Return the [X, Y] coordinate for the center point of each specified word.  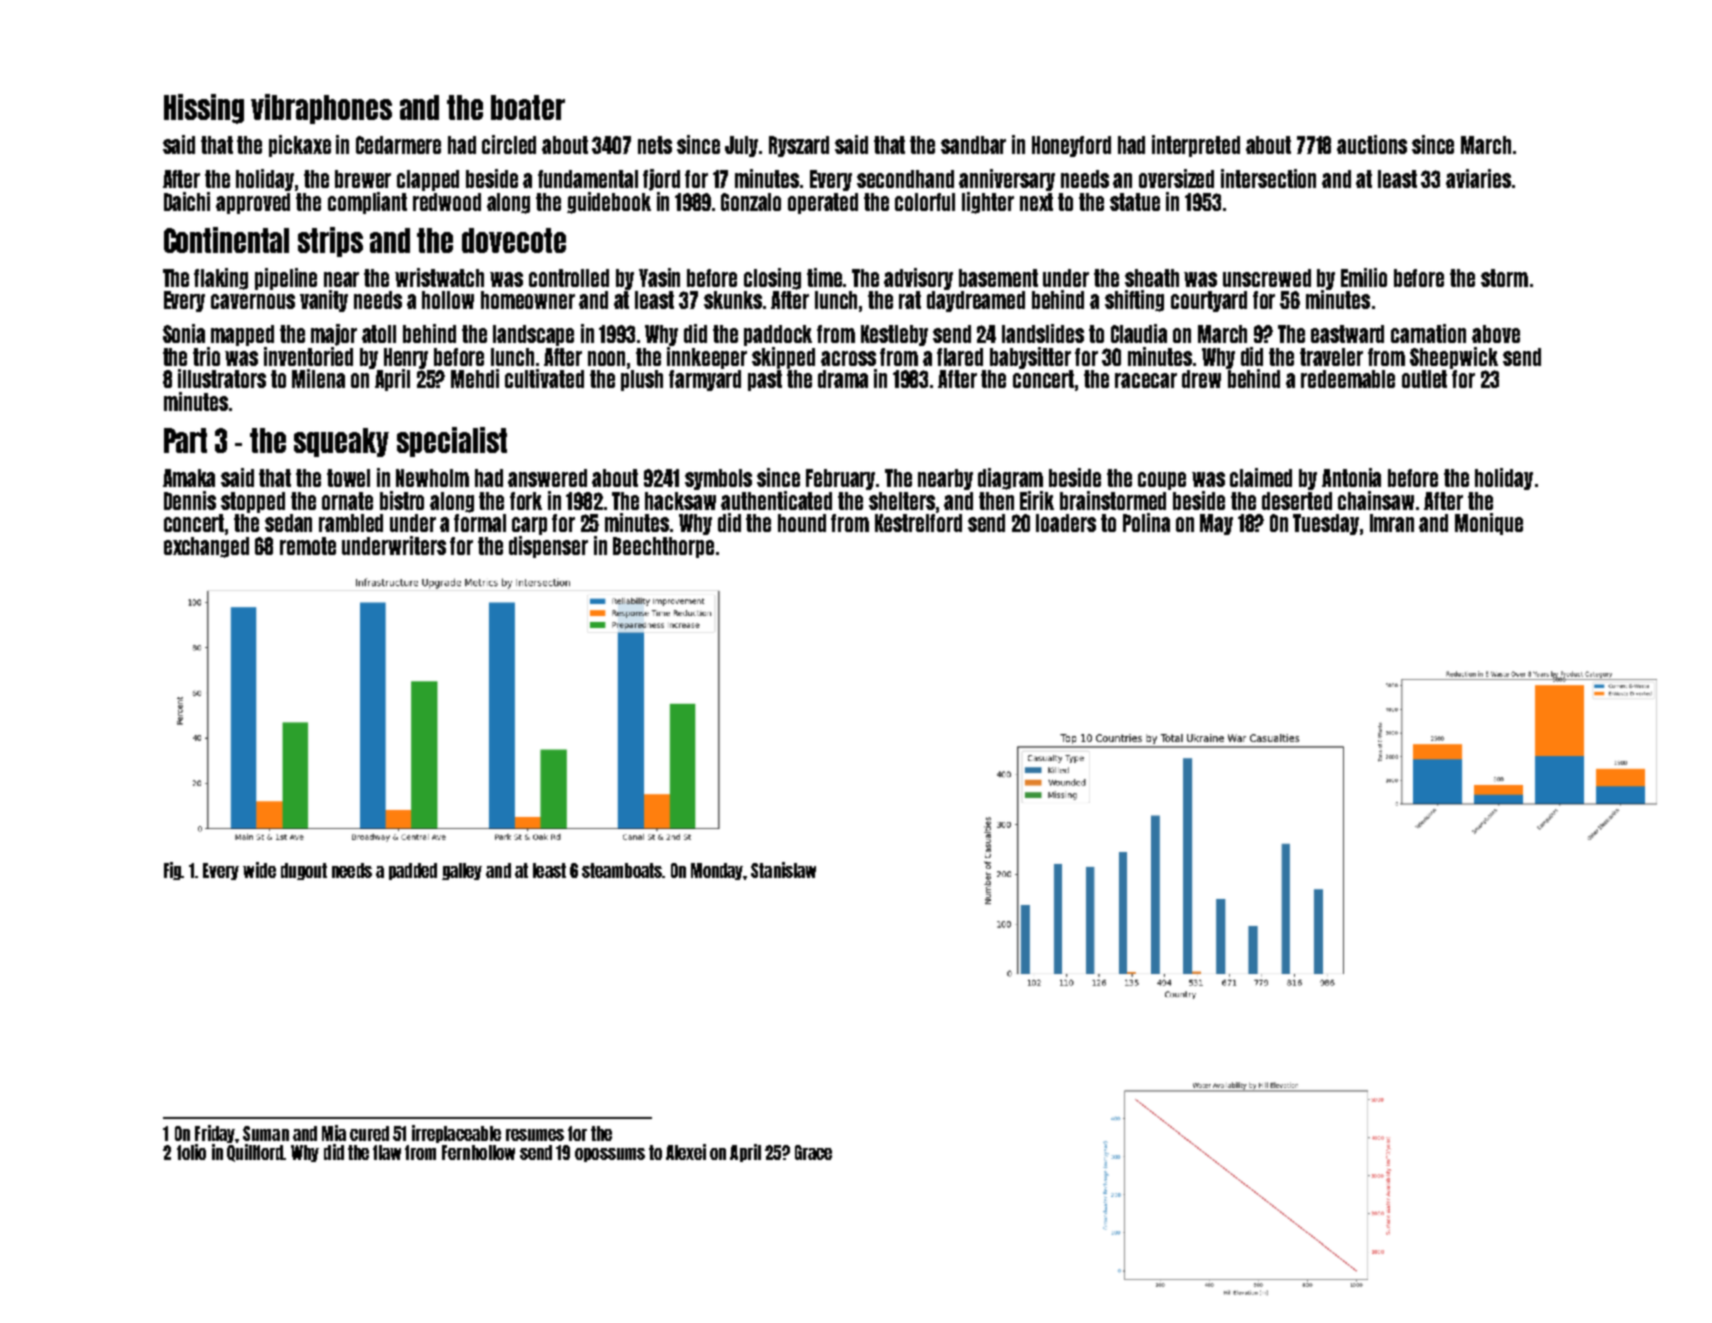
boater [528, 107]
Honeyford [1071, 146]
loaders [1066, 523]
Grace [813, 1152]
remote [308, 546]
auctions [1372, 144]
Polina [1146, 522]
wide [259, 870]
